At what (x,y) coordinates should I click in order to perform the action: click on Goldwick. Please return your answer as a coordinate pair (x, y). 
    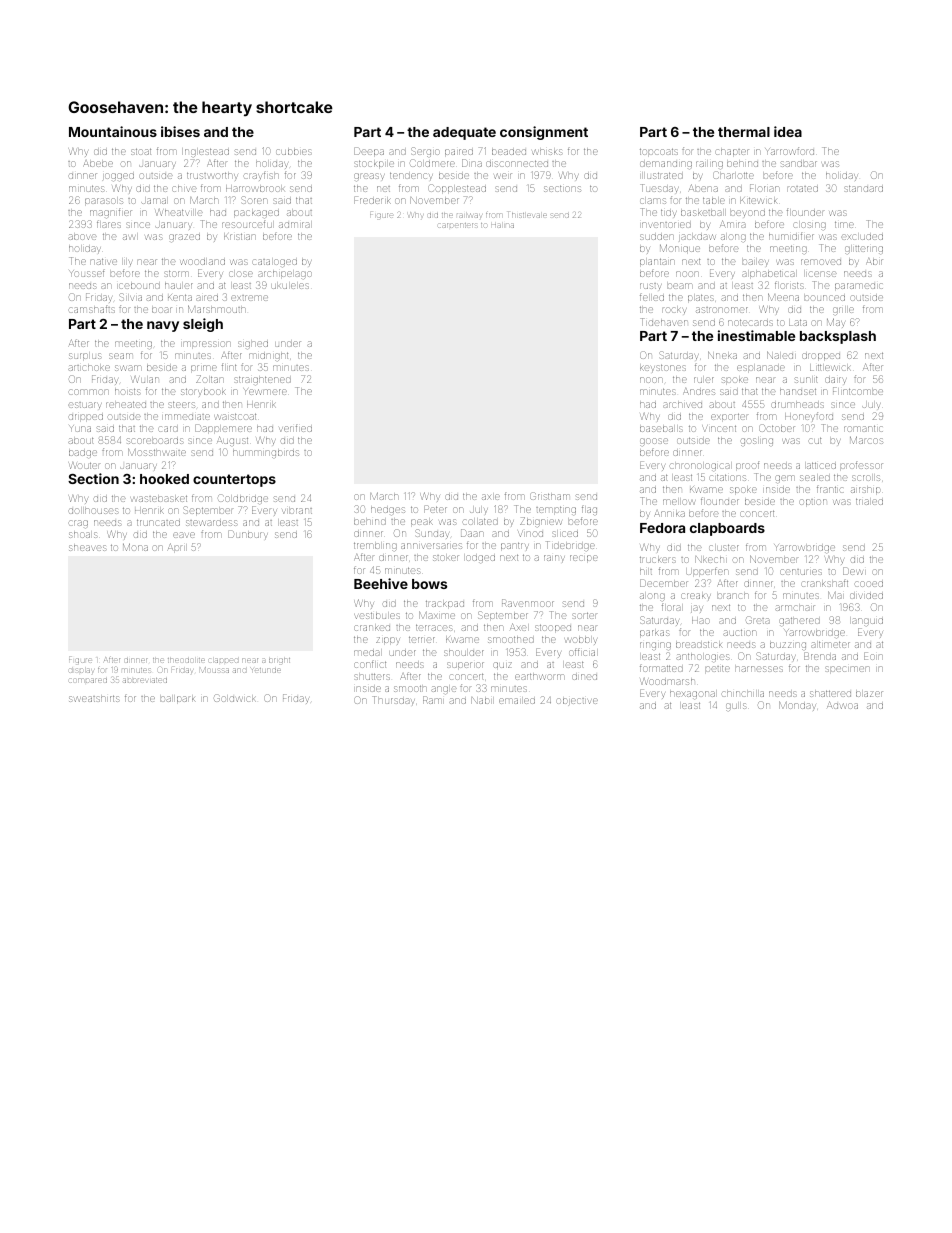
    Looking at the image, I should click on (235, 698).
